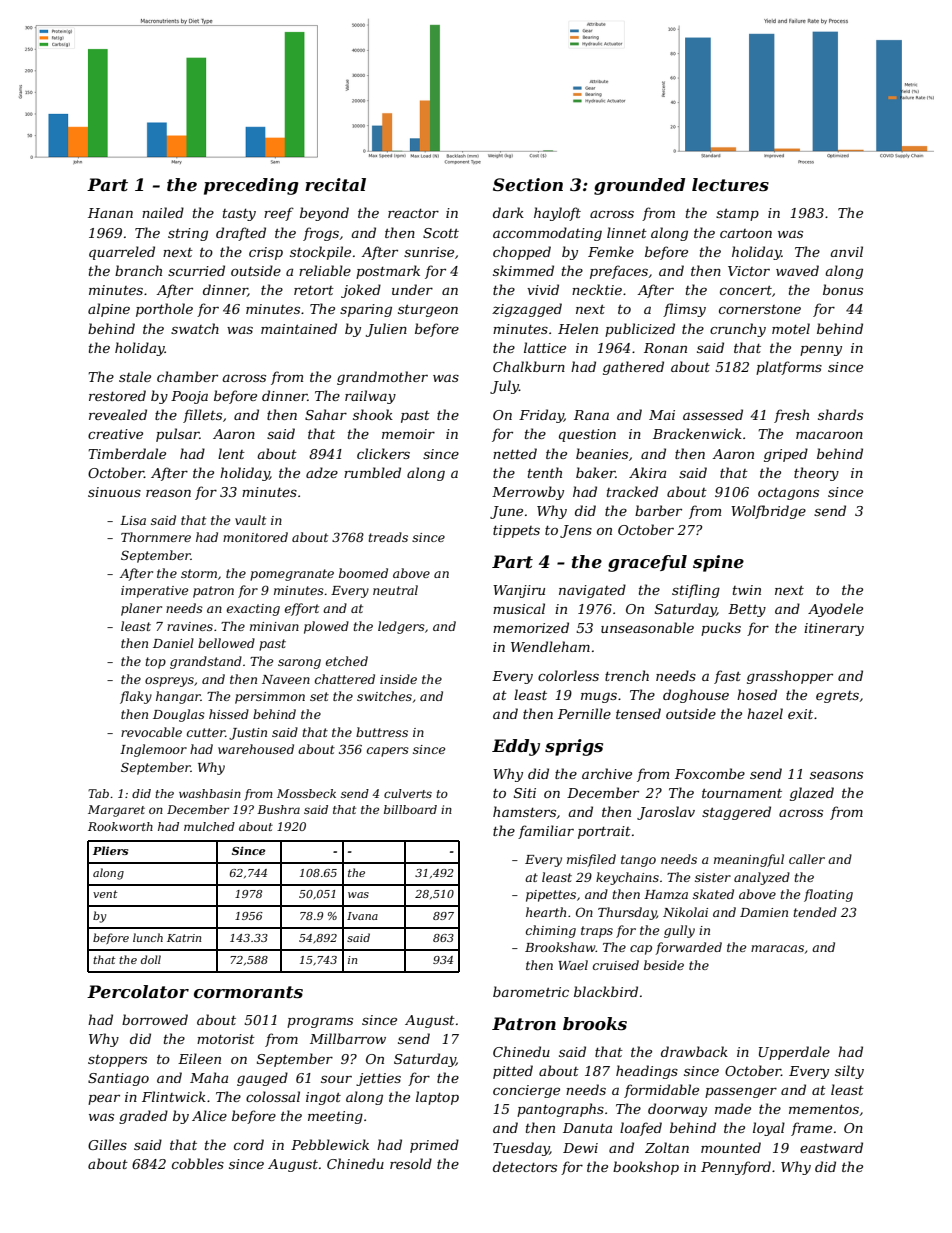  Describe the element at coordinates (697, 433) in the document. I see `Brackenwick` at that location.
